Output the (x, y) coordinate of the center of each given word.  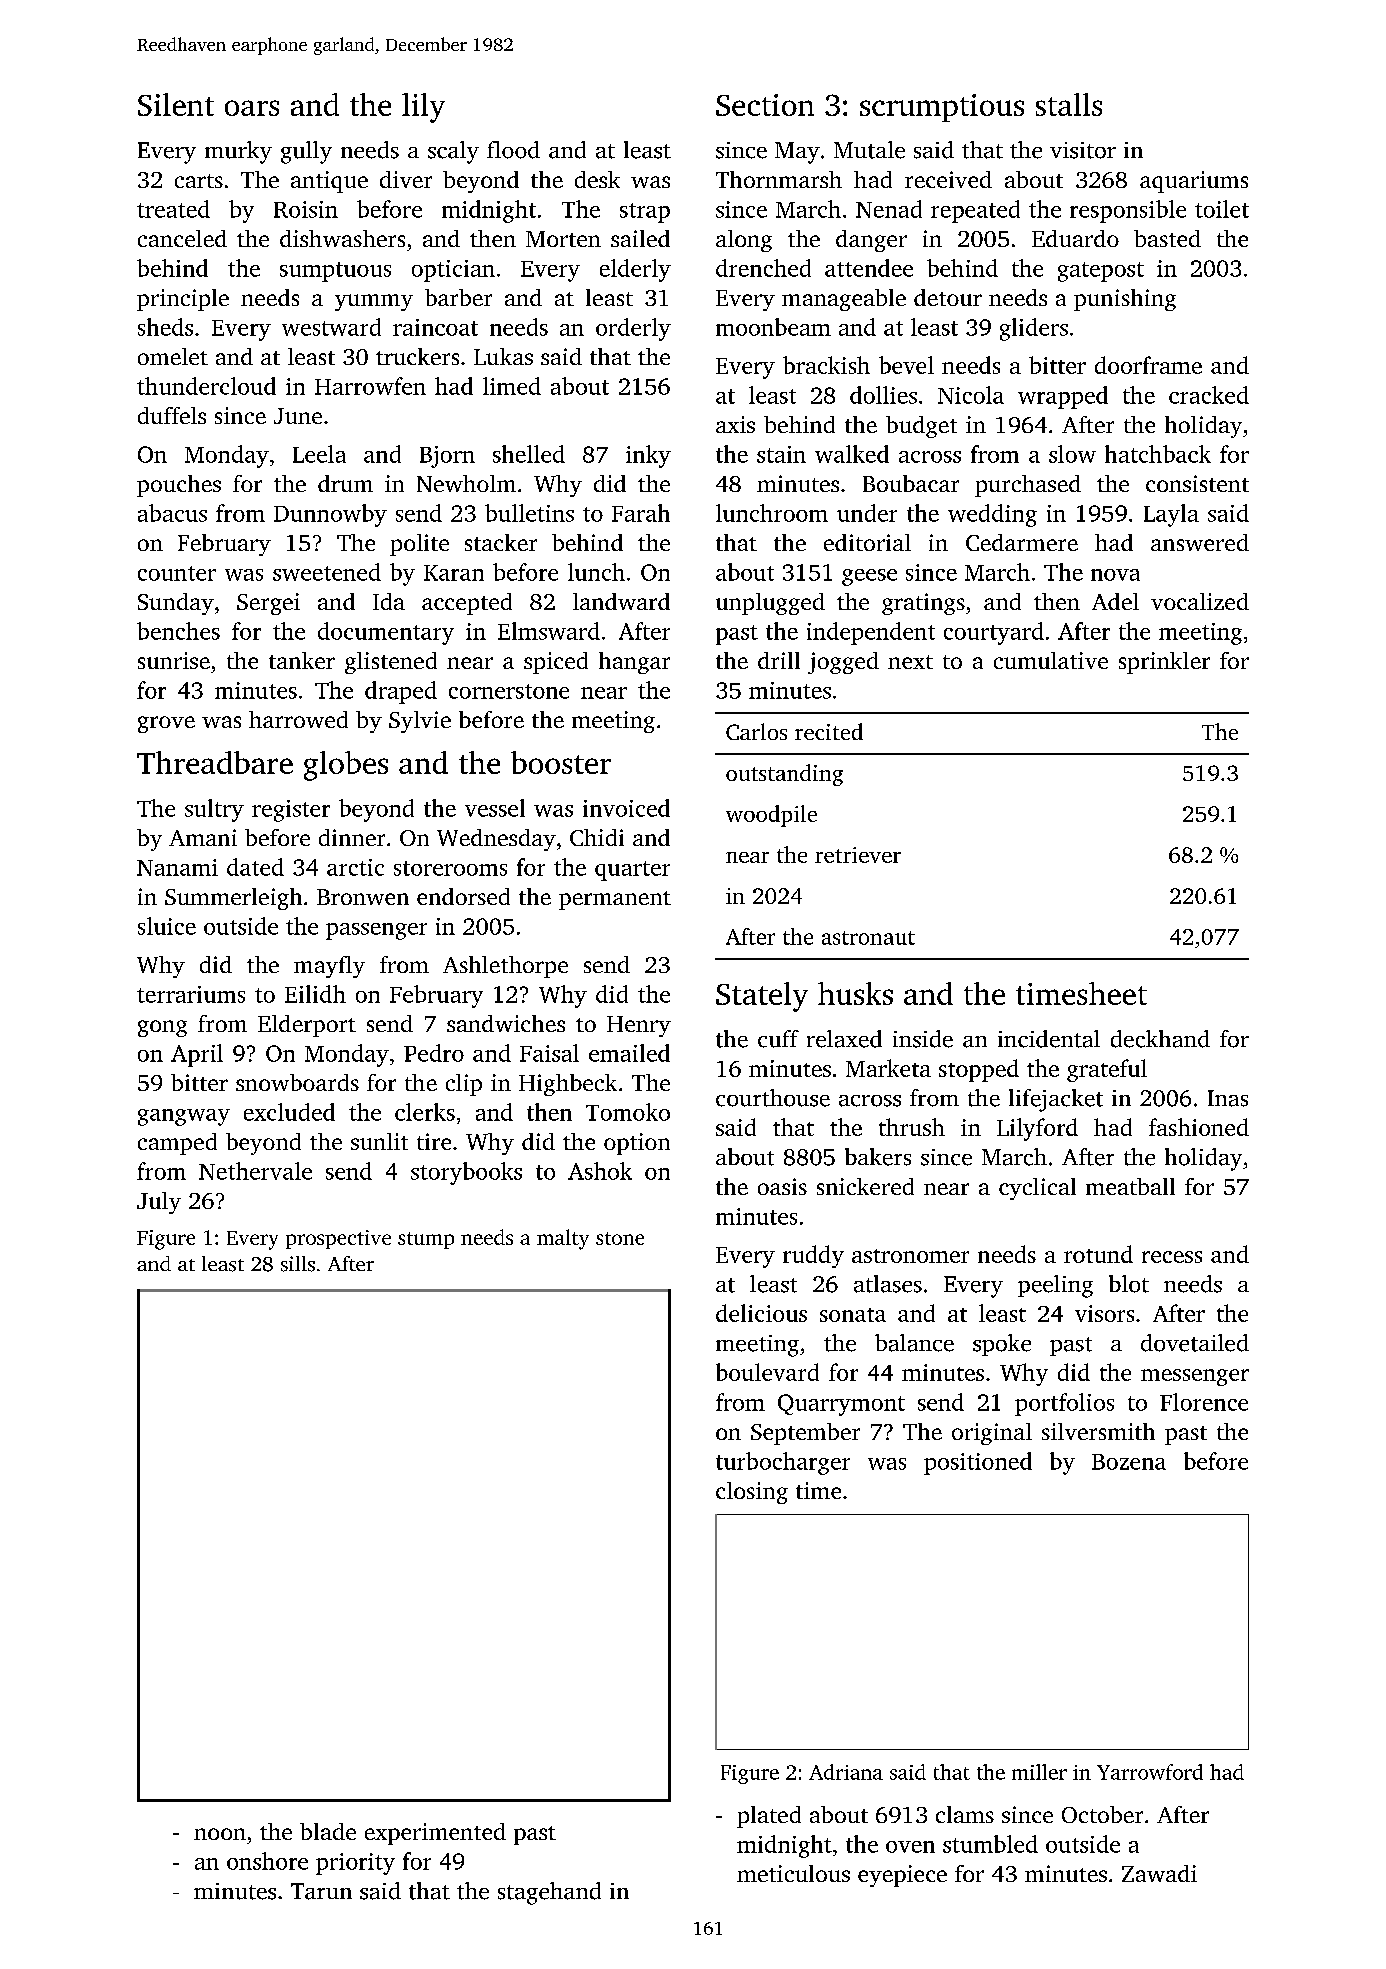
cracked (1209, 395)
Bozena (1129, 1462)
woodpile (771, 816)
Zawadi (1159, 1873)
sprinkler (1164, 663)
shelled (529, 454)
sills (298, 1264)
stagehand (549, 1893)
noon (220, 1834)
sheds (165, 327)
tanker (302, 660)
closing (752, 1493)
